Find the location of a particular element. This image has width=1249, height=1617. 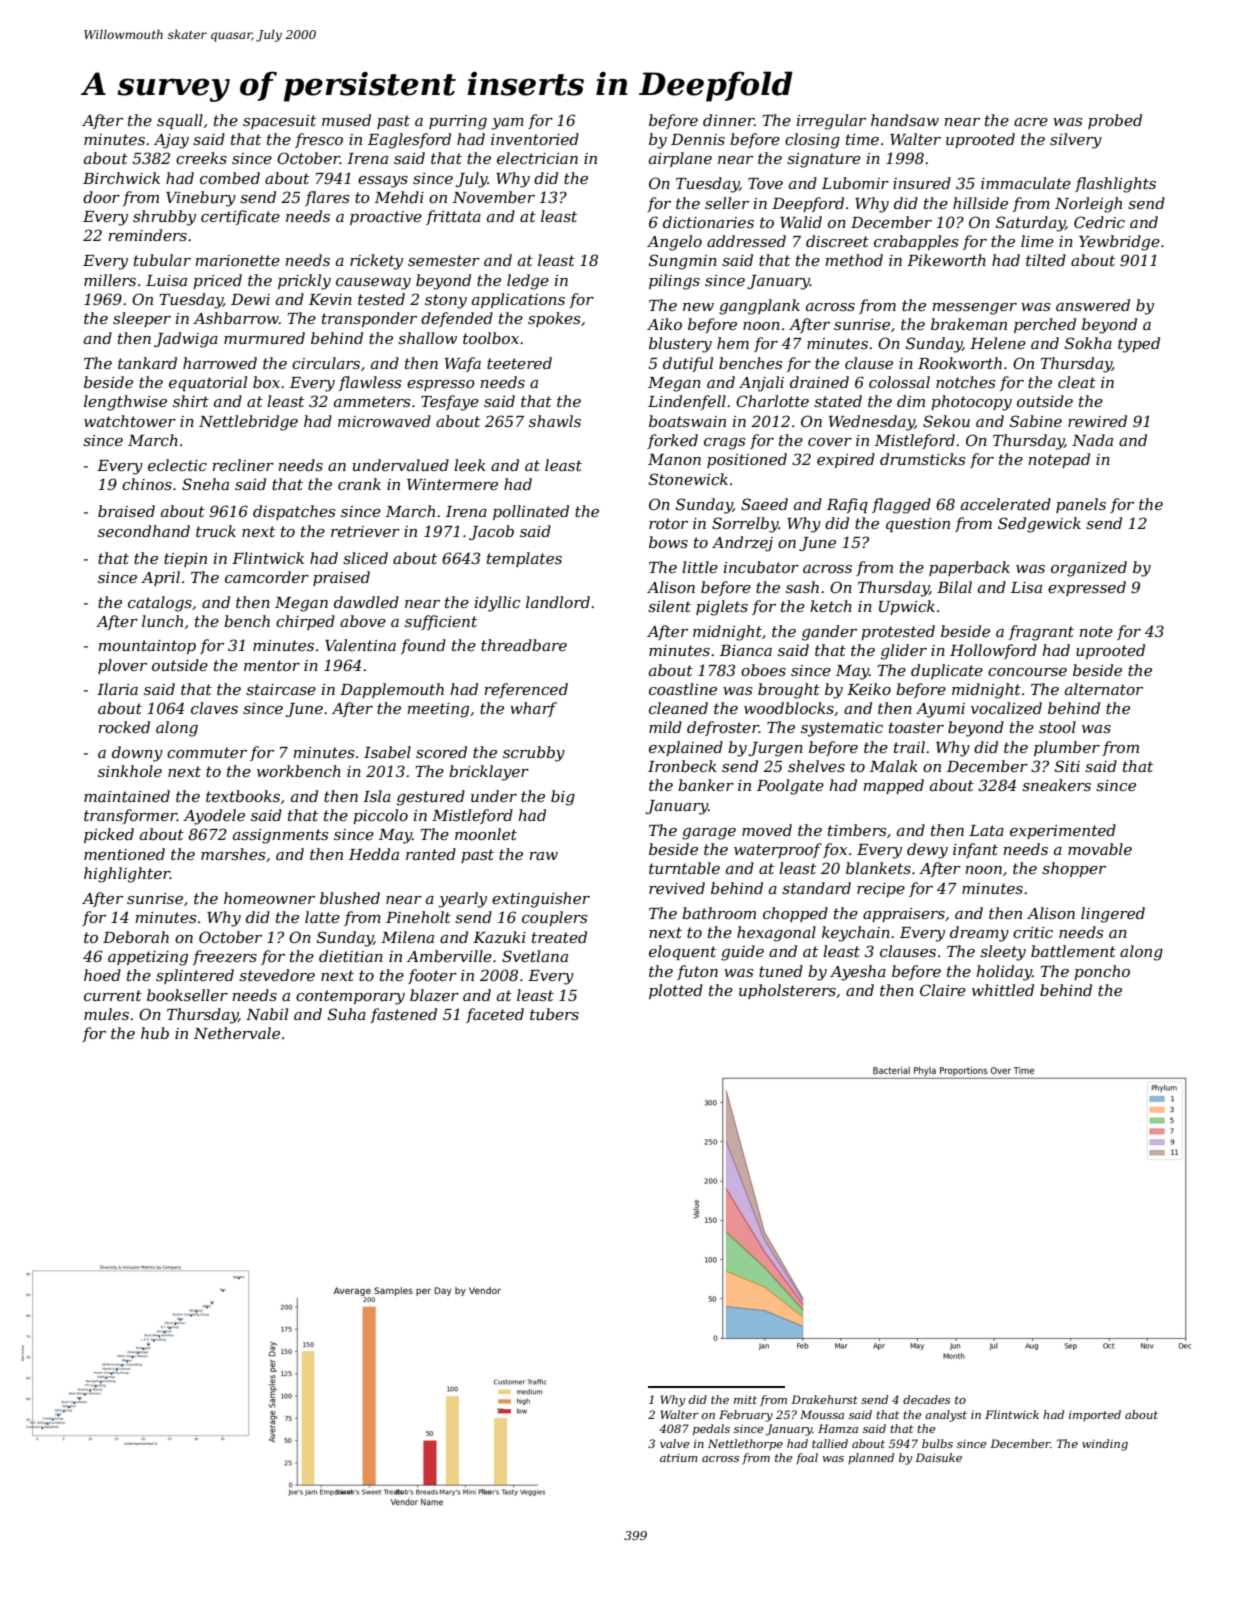

valve is located at coordinates (675, 1443).
